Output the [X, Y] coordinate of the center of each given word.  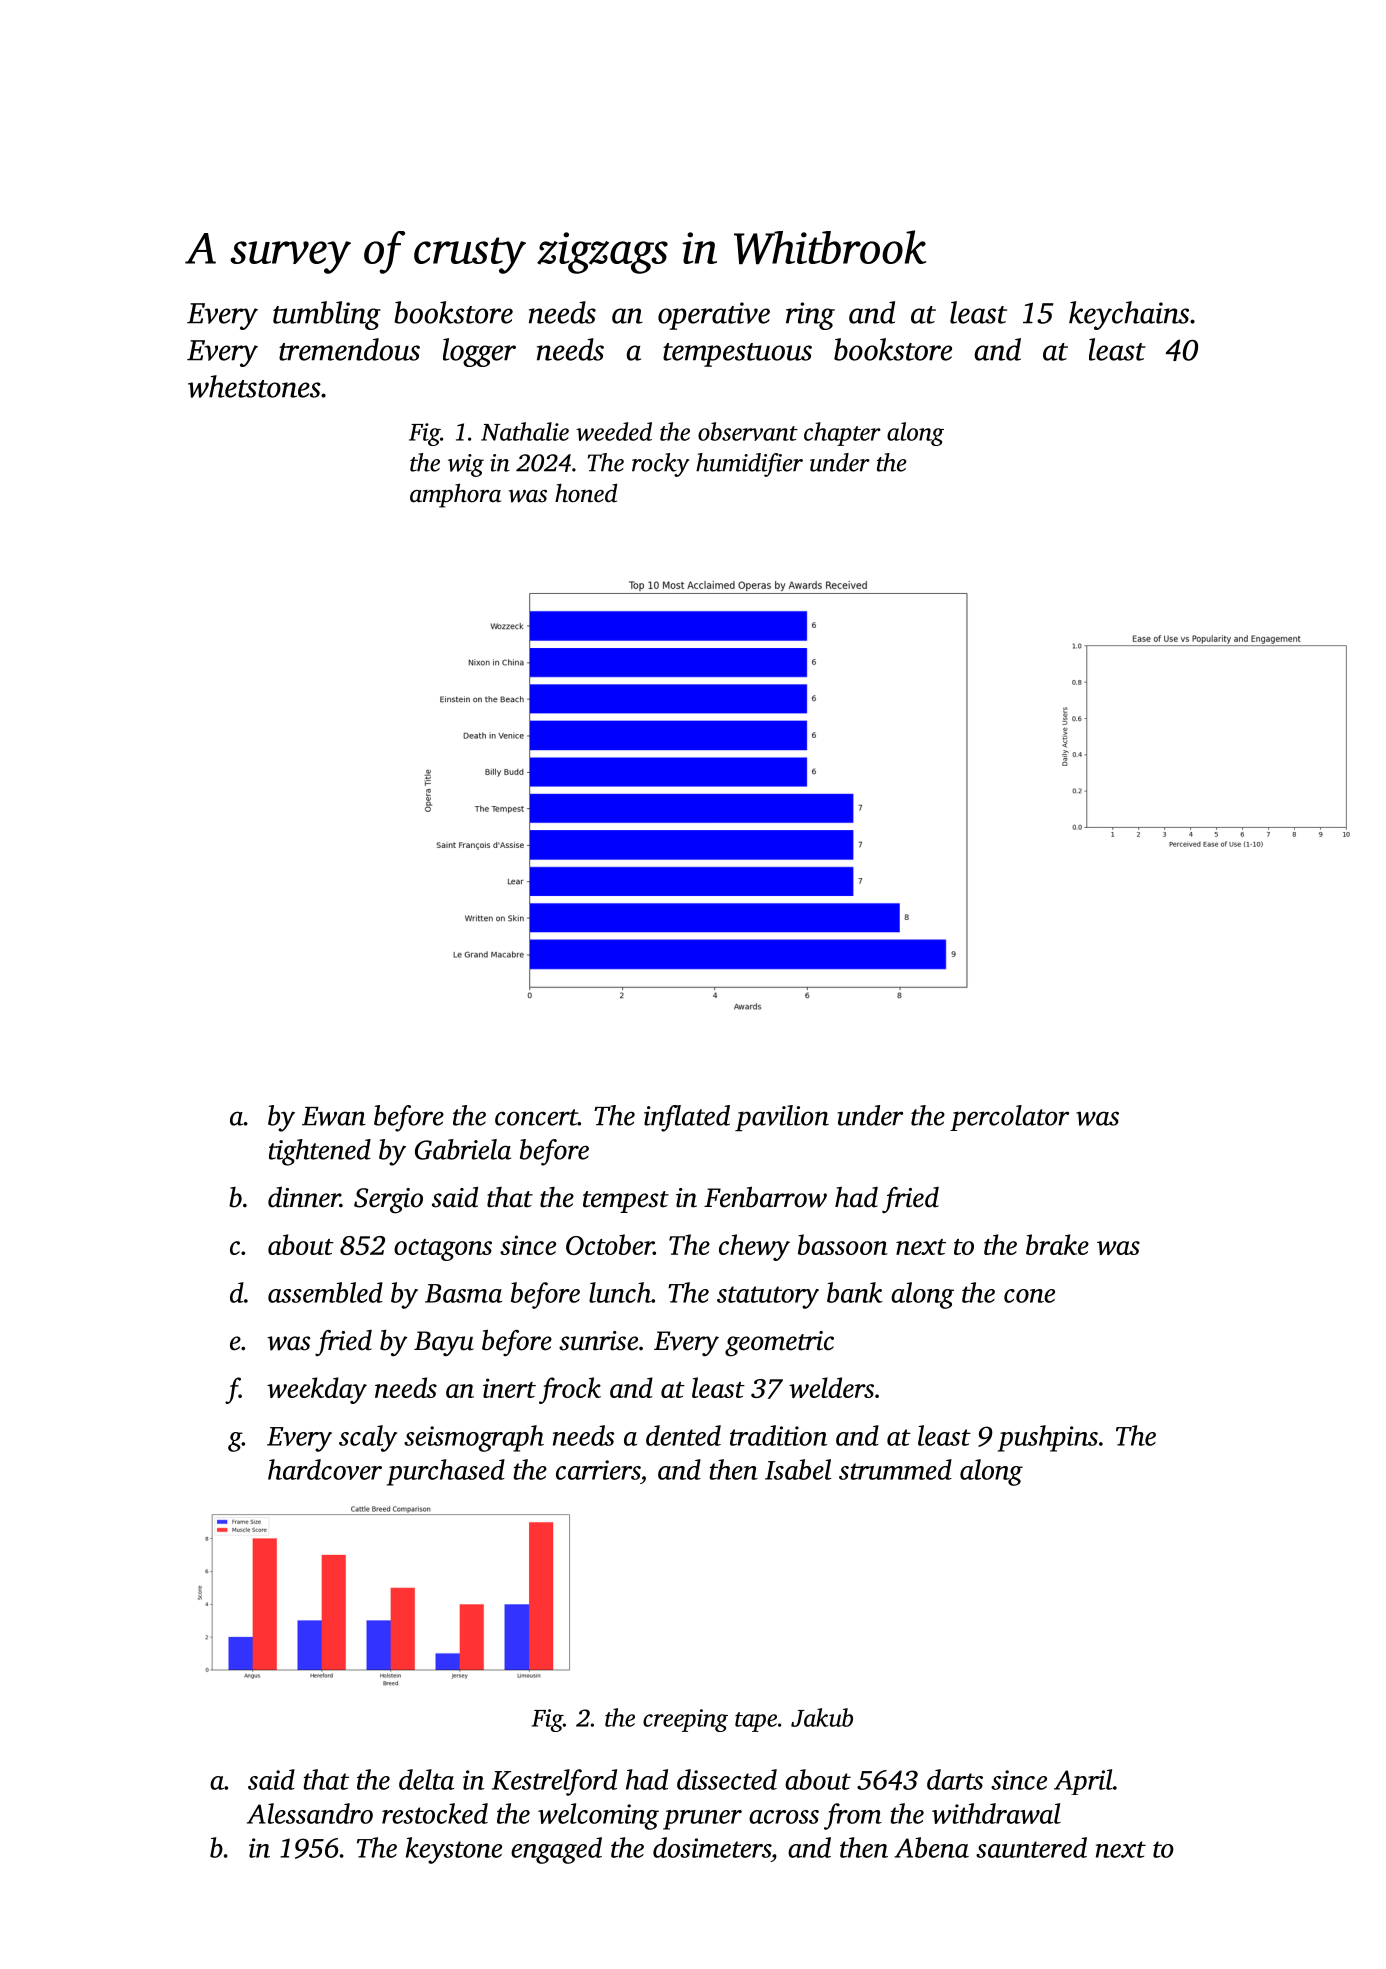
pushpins [1048, 1438]
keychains [1129, 315]
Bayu [444, 1344]
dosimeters [712, 1847]
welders [831, 1387]
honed [586, 493]
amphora [455, 495]
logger [479, 352]
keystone [454, 1850]
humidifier [749, 465]
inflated [687, 1118]
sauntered [1031, 1847]
